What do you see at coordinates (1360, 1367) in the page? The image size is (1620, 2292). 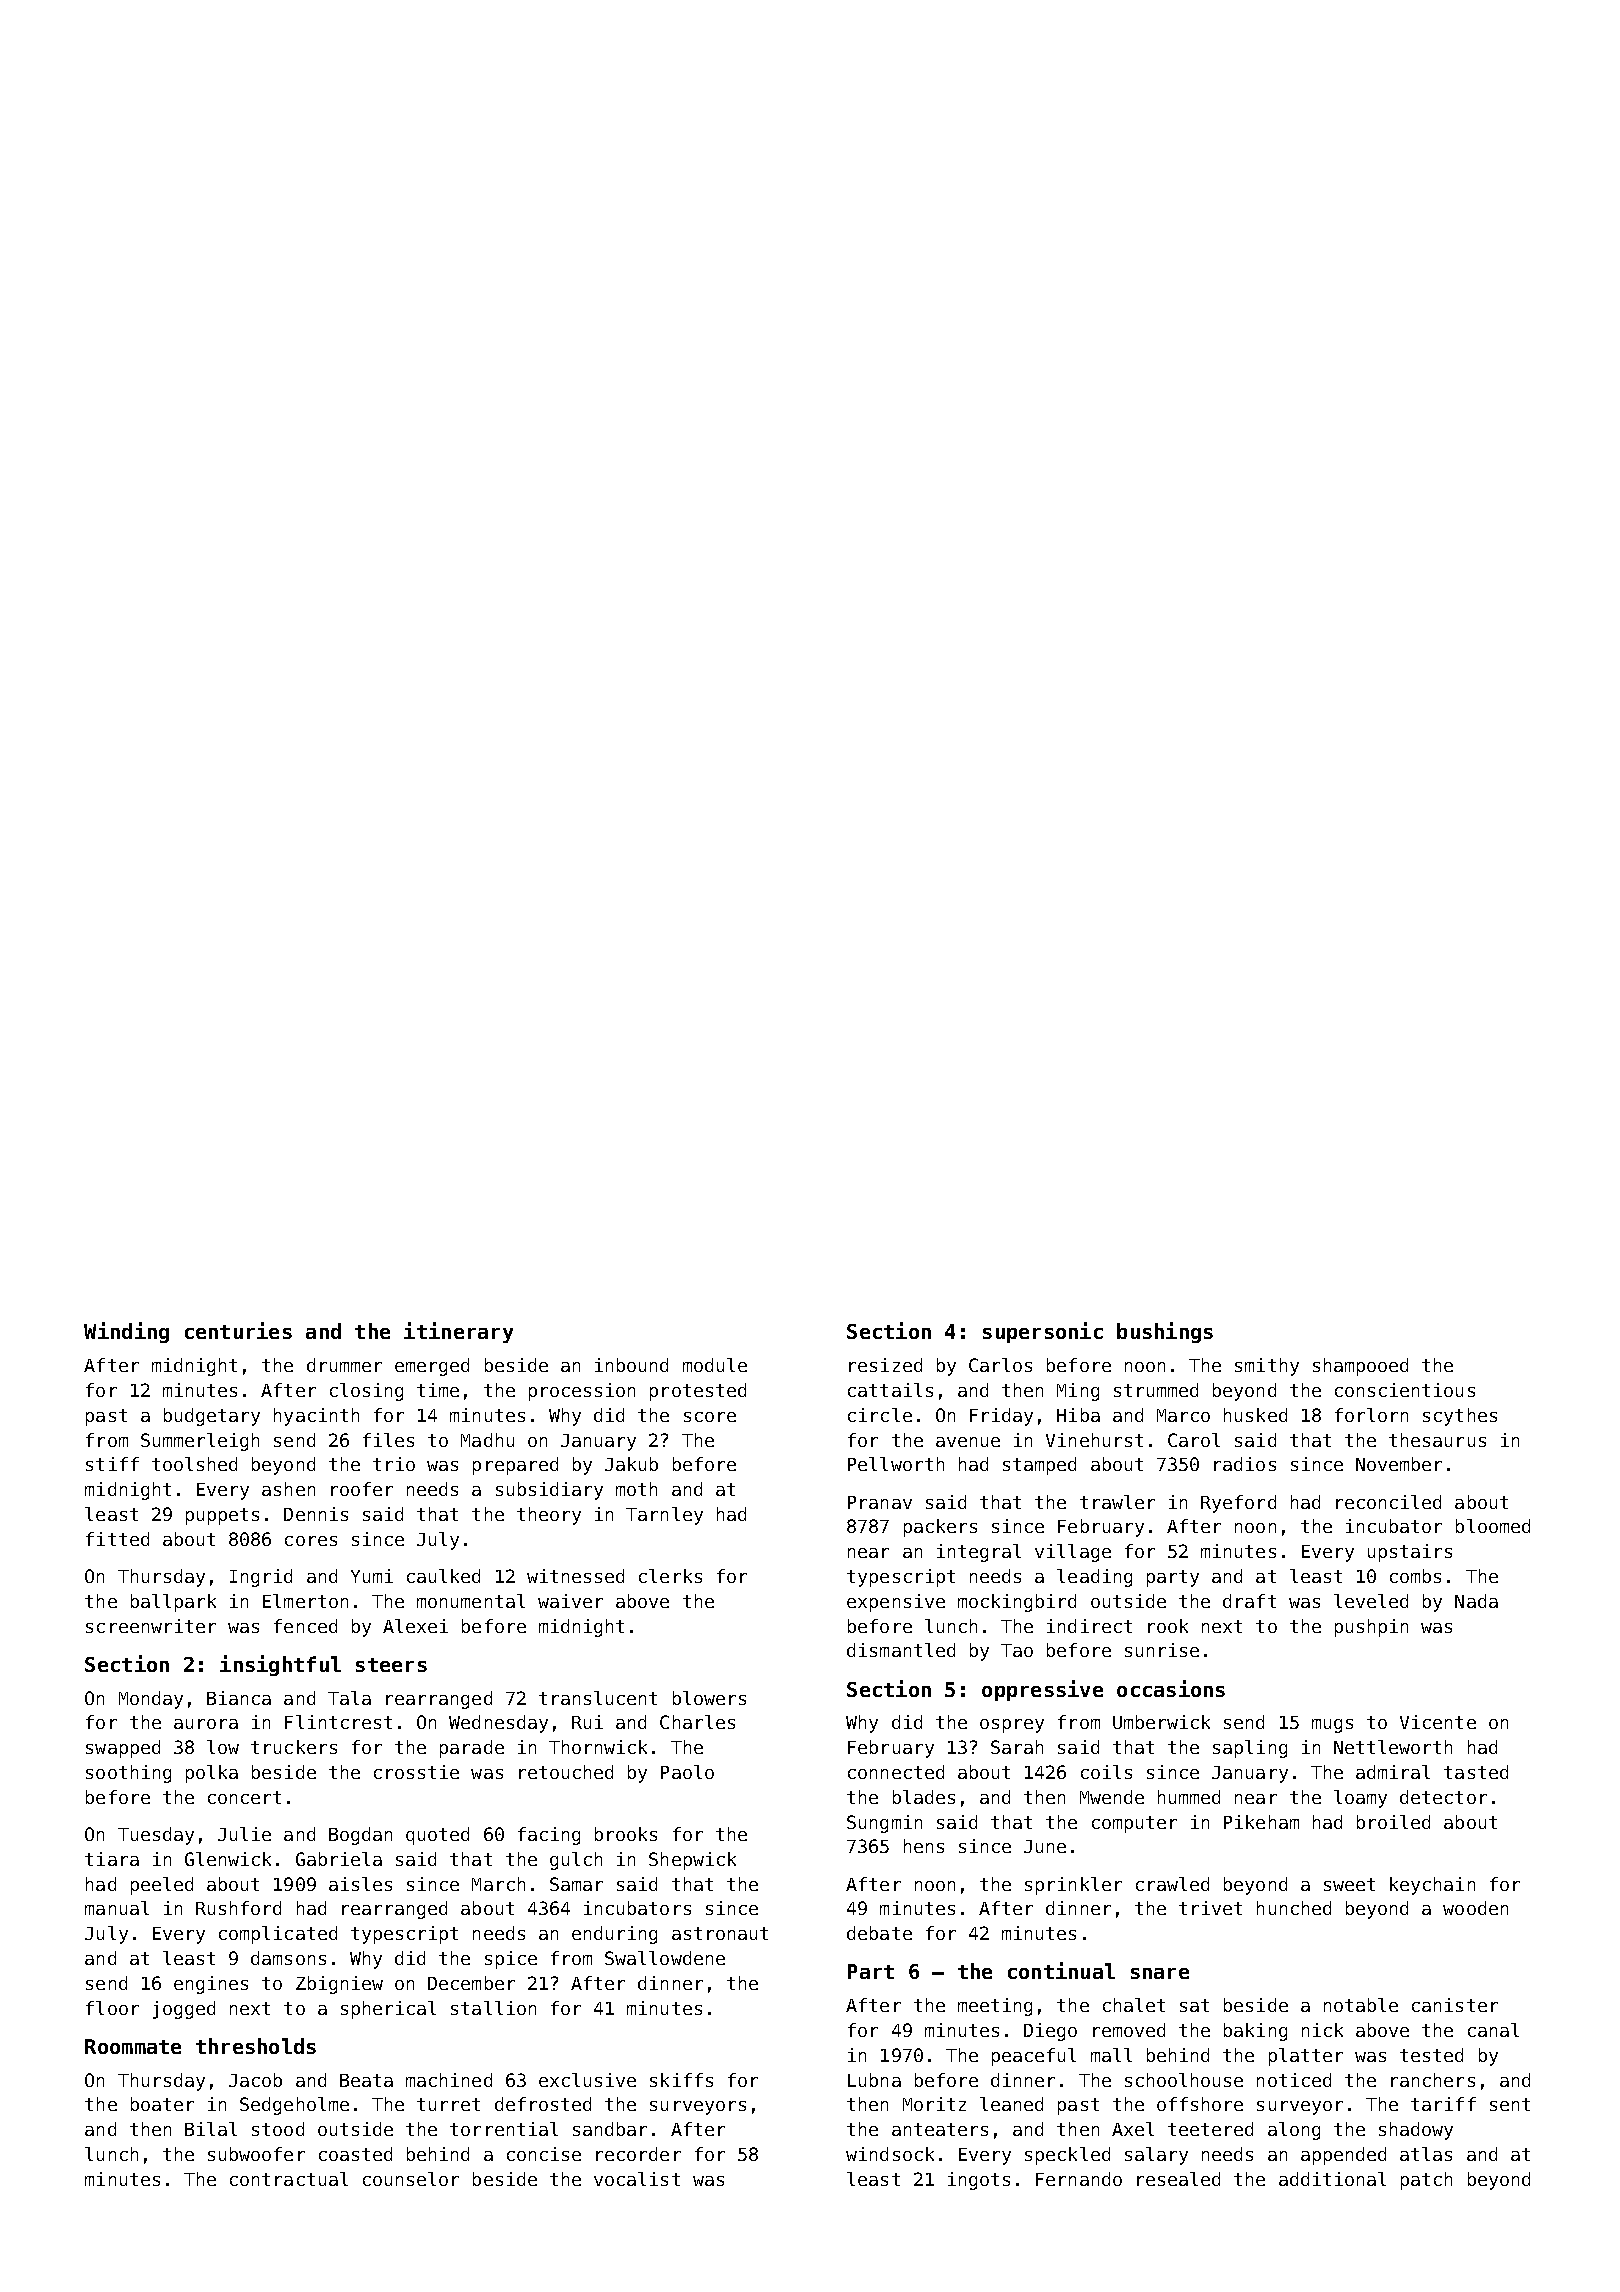 I see `shampooed` at bounding box center [1360, 1367].
